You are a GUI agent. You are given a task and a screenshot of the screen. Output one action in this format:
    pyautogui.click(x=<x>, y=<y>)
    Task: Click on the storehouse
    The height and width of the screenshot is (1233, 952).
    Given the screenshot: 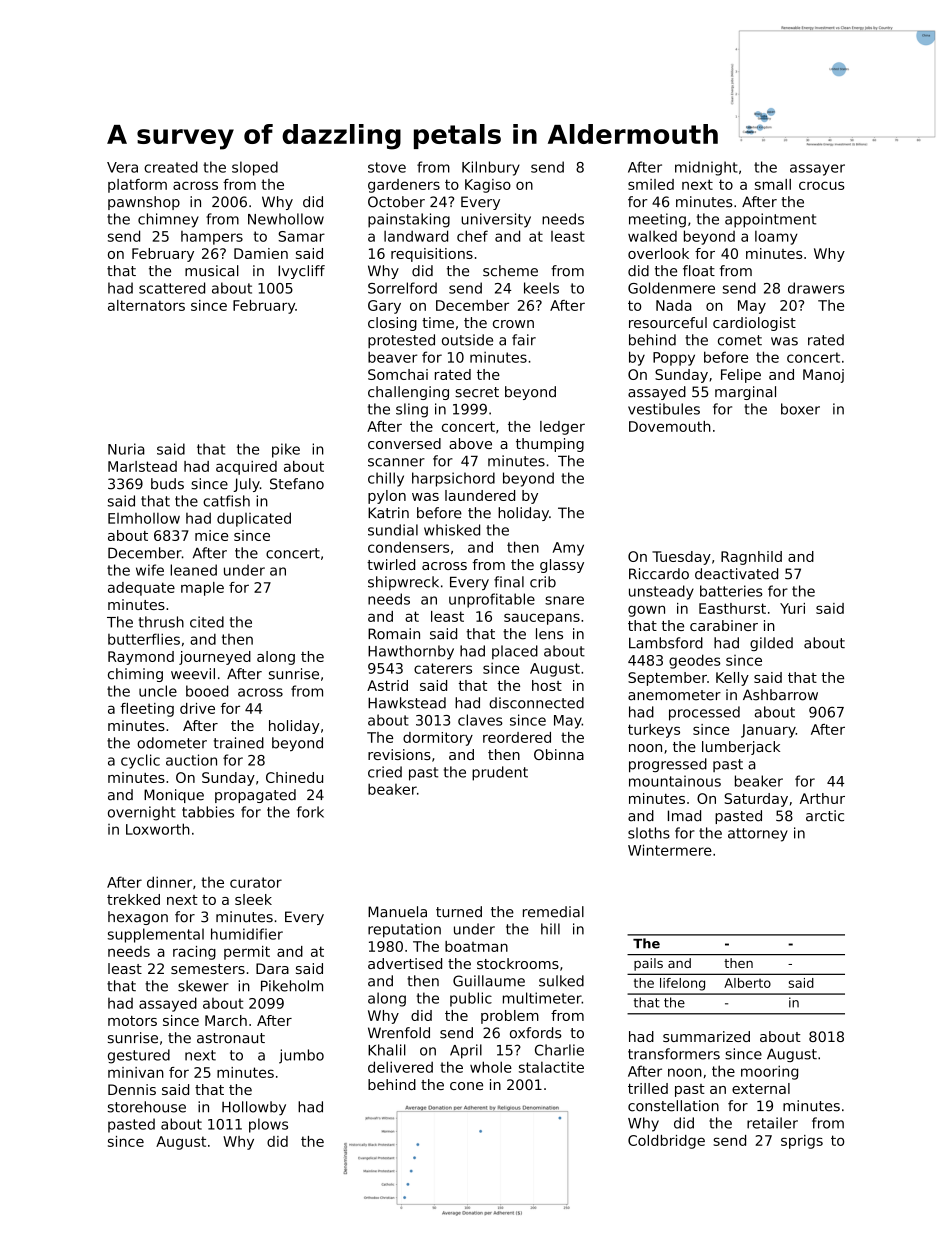 What is the action you would take?
    pyautogui.click(x=147, y=1107)
